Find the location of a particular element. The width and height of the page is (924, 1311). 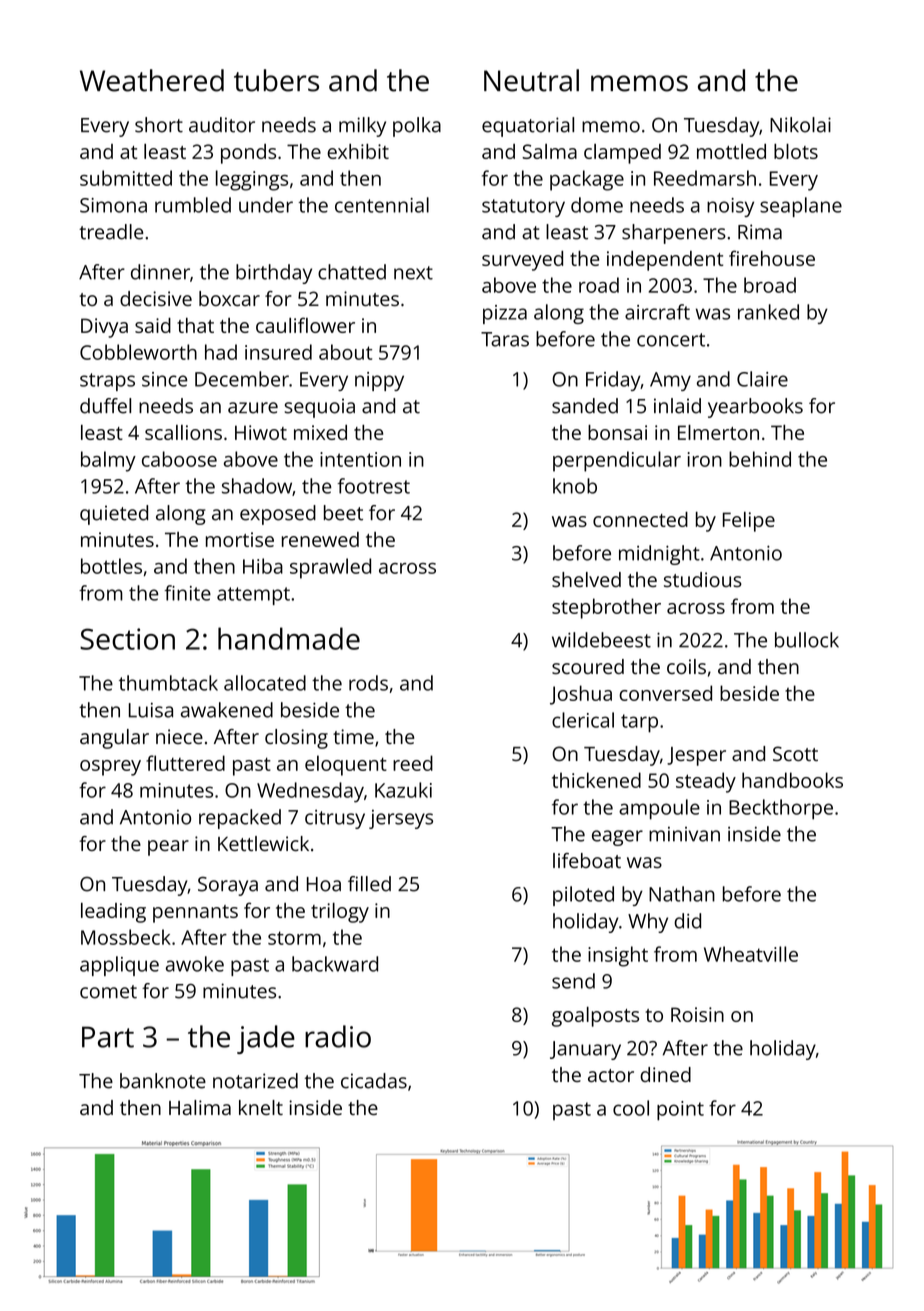

auditor is located at coordinates (222, 125).
